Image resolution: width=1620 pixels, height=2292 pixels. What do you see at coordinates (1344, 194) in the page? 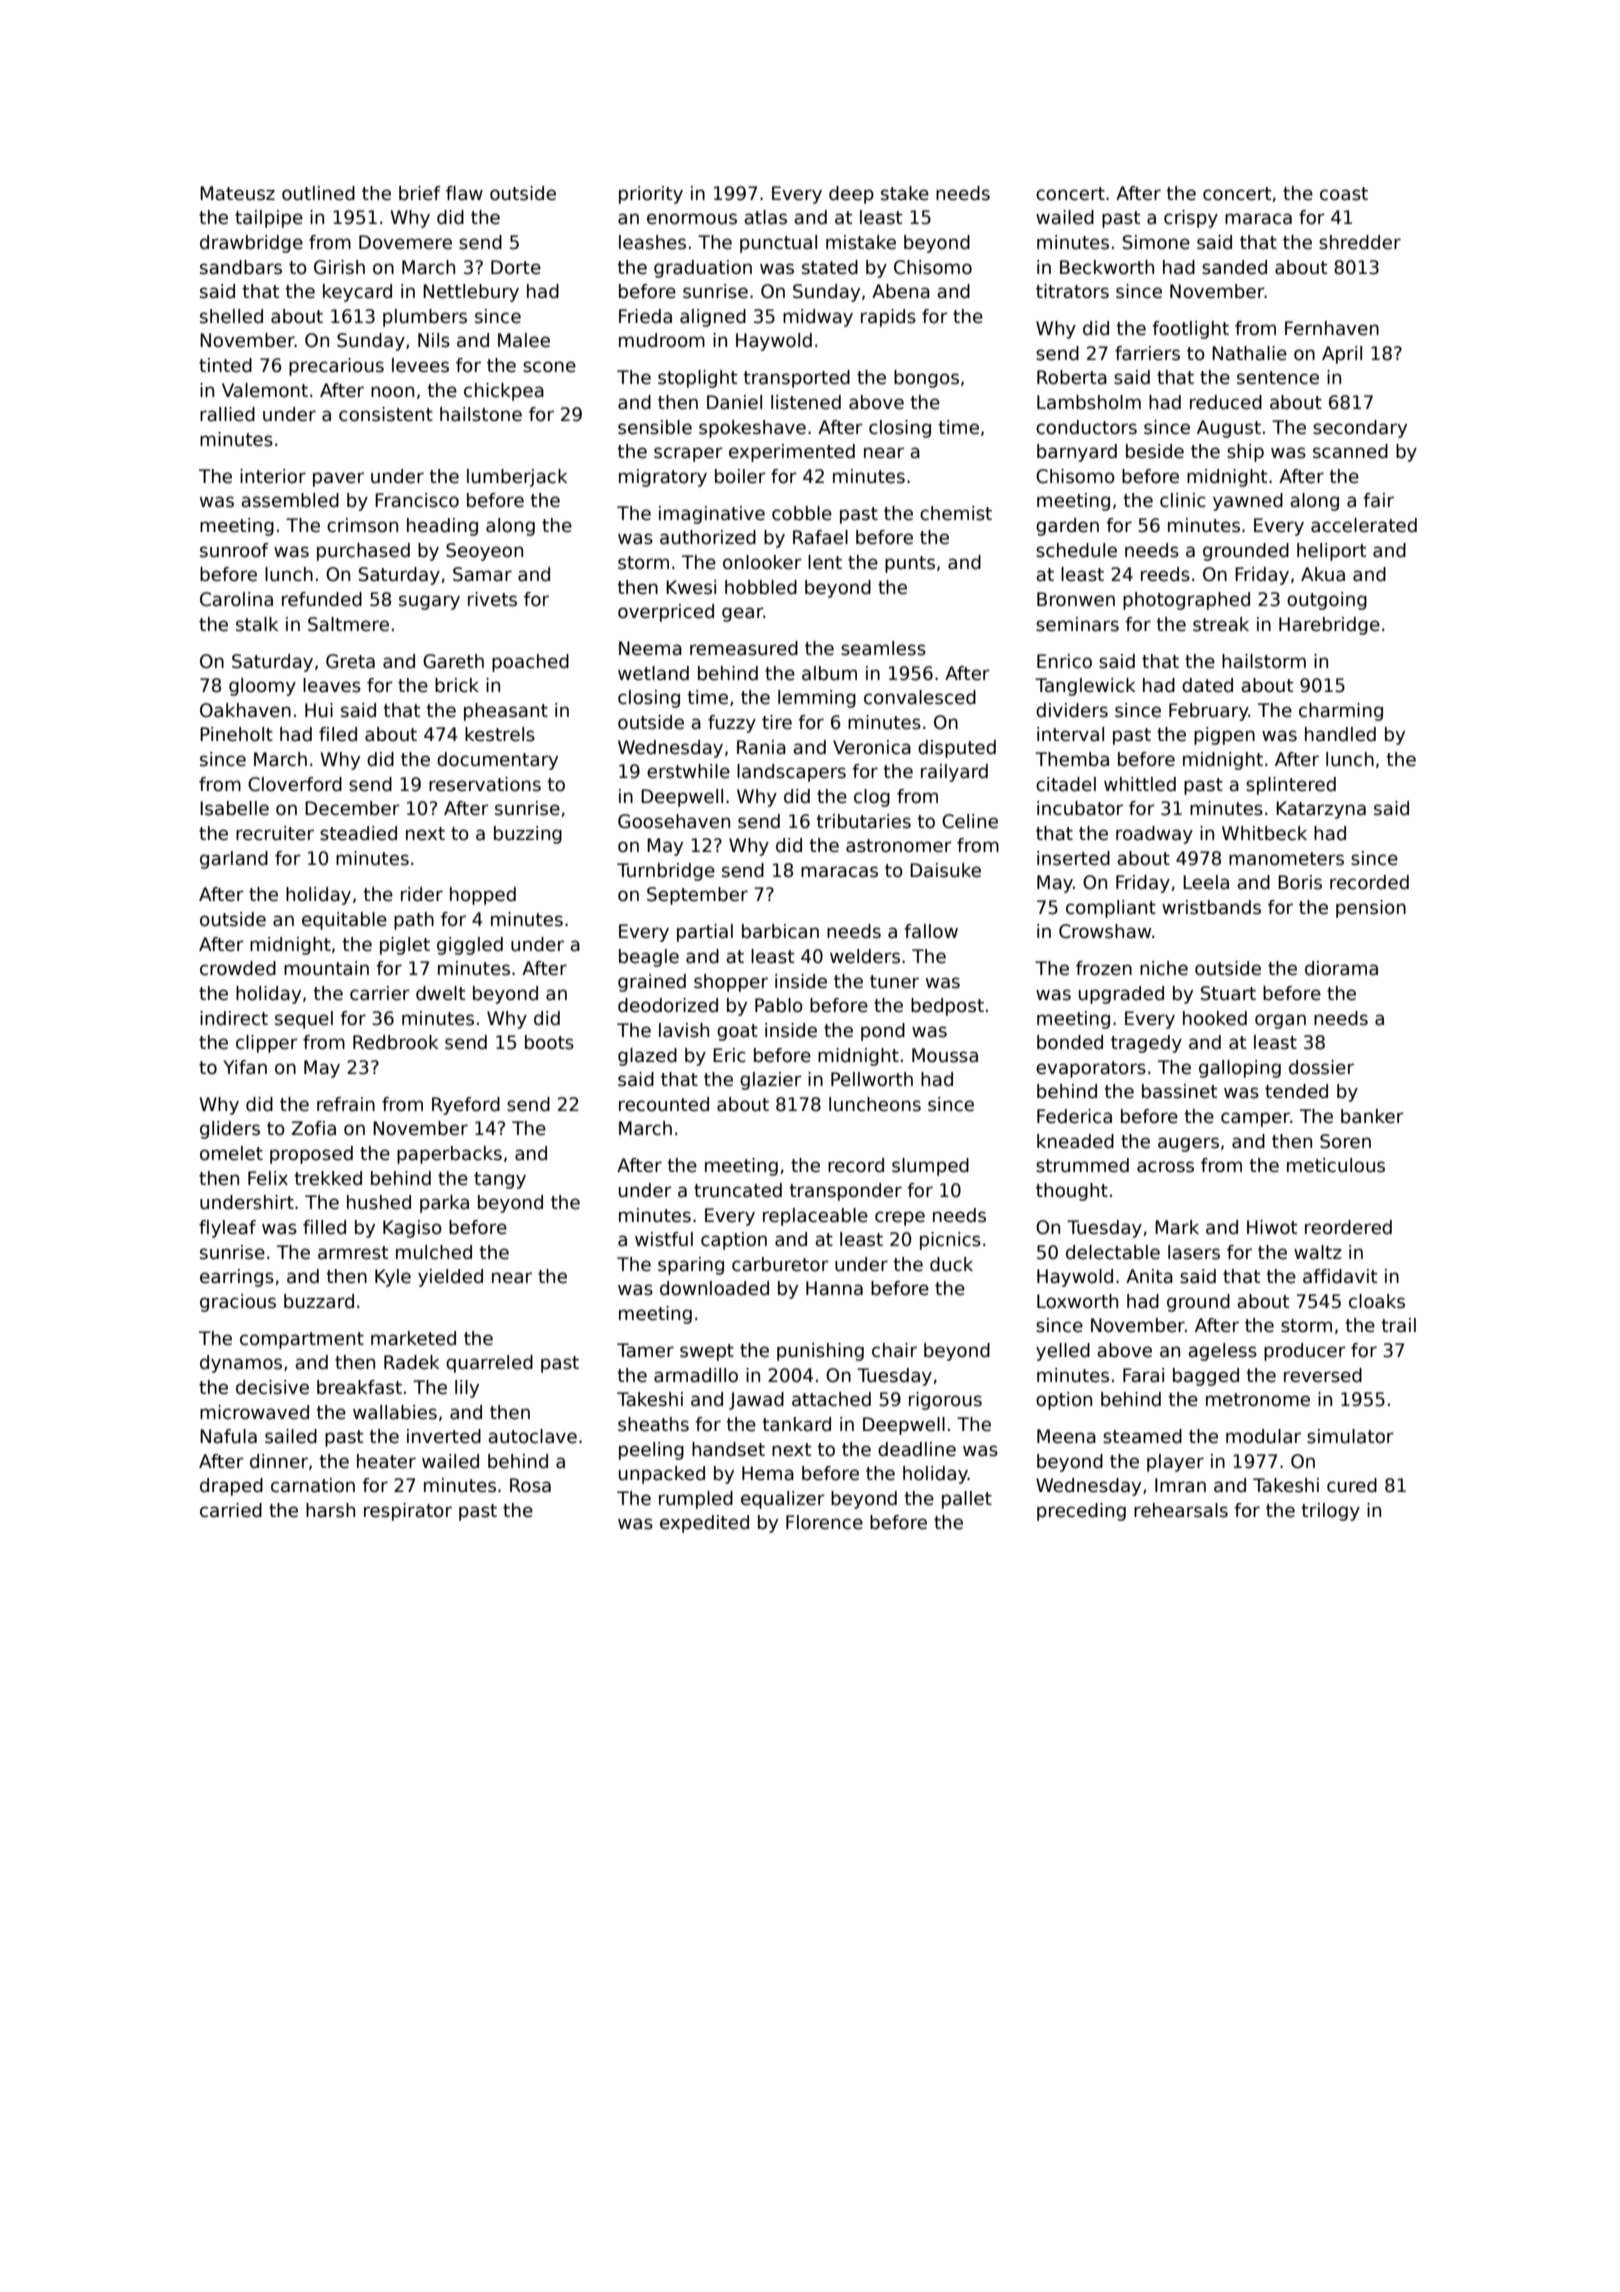
I see `coast` at bounding box center [1344, 194].
